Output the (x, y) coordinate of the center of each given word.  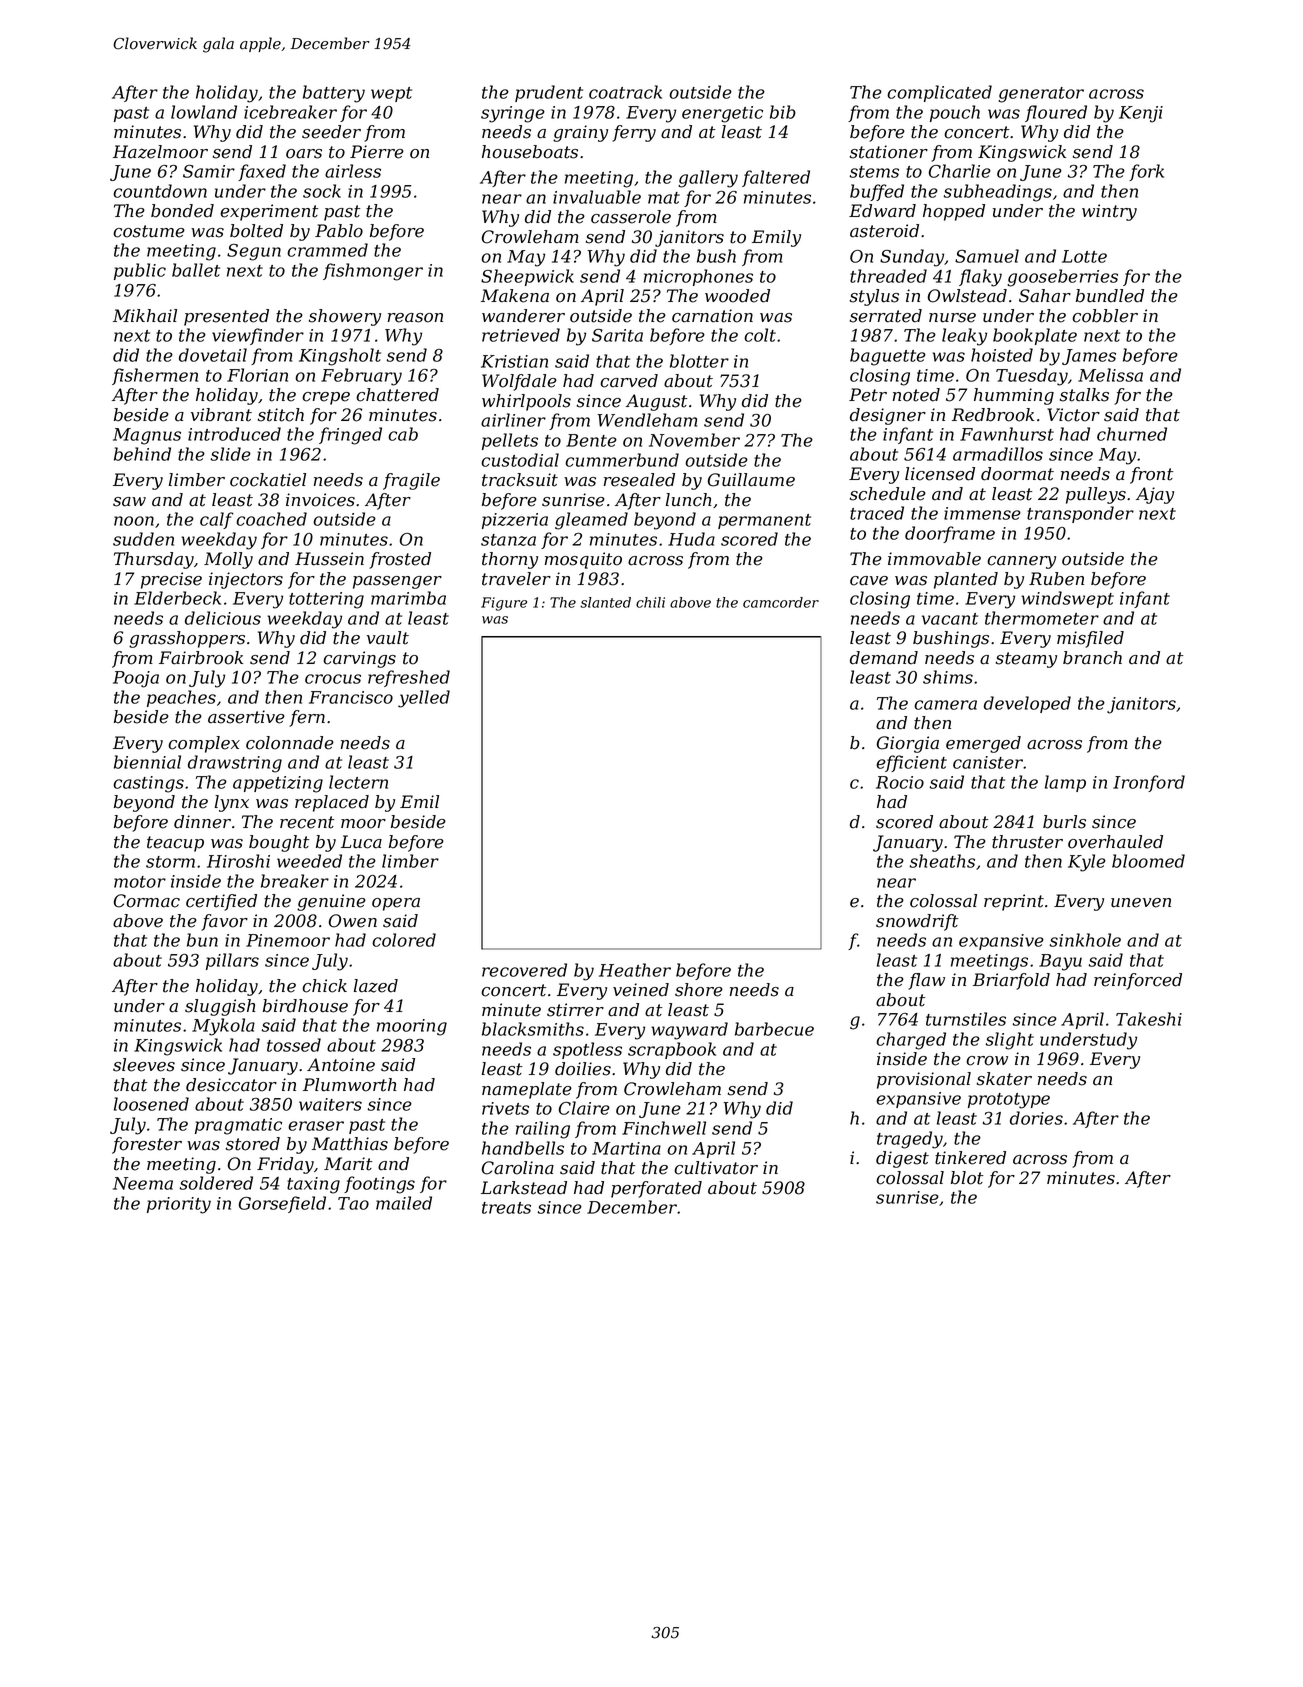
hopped (954, 212)
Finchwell (664, 1128)
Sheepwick (527, 277)
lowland (204, 112)
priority (179, 1205)
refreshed (409, 678)
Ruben (1056, 579)
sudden (143, 539)
